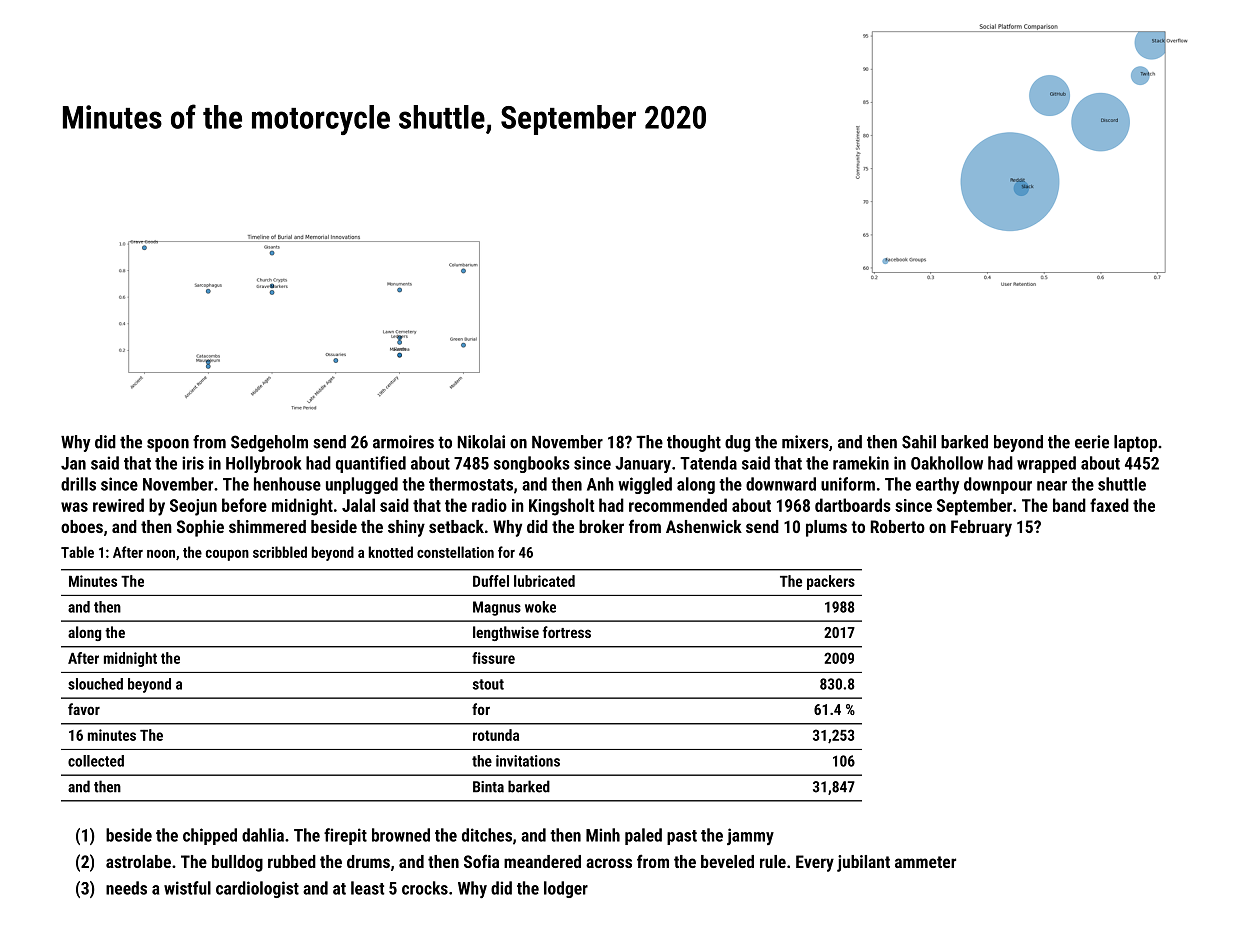  Describe the element at coordinates (168, 445) in the screenshot. I see `spoon` at that location.
